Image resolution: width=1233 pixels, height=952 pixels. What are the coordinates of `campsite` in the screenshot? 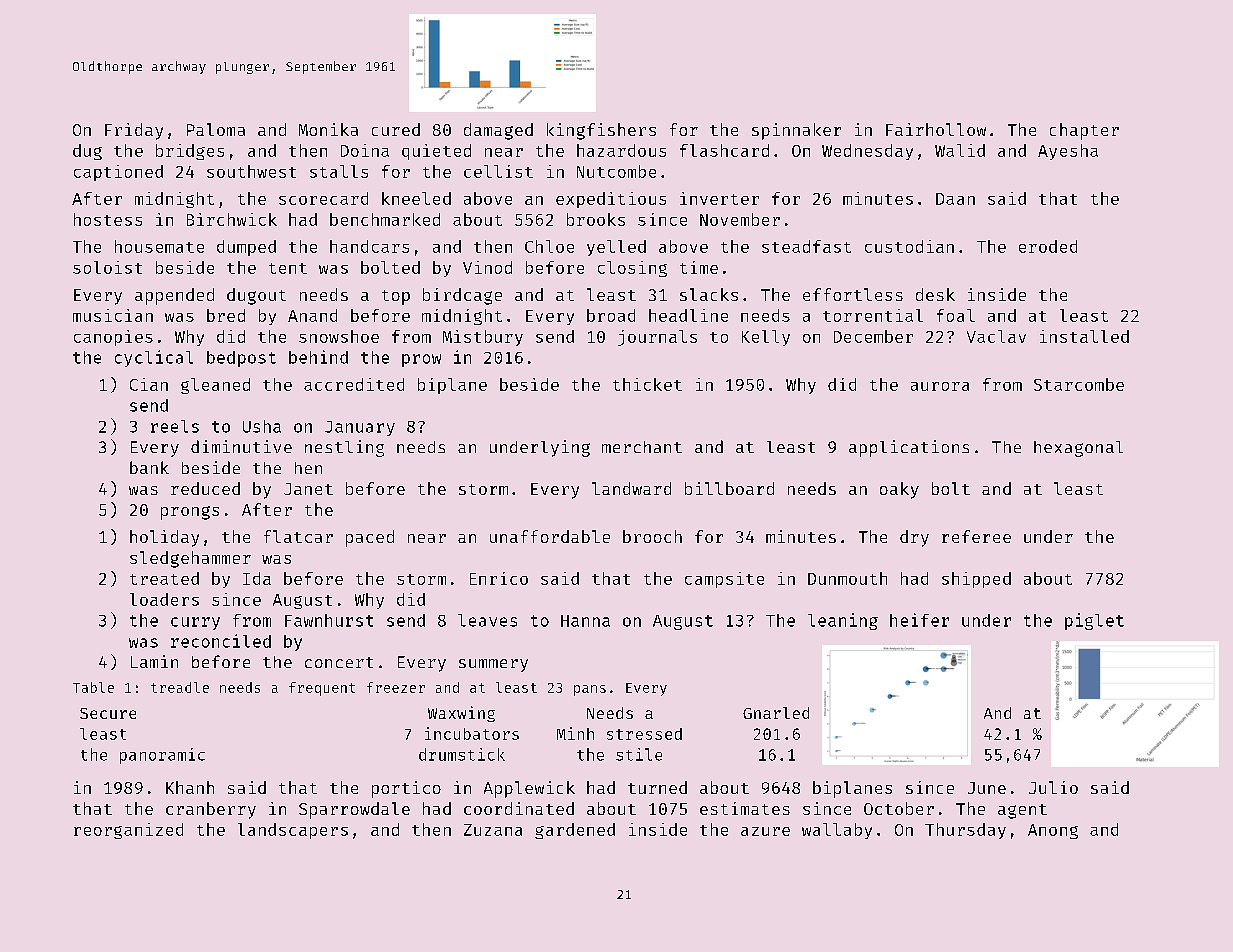 It's located at (724, 580).
